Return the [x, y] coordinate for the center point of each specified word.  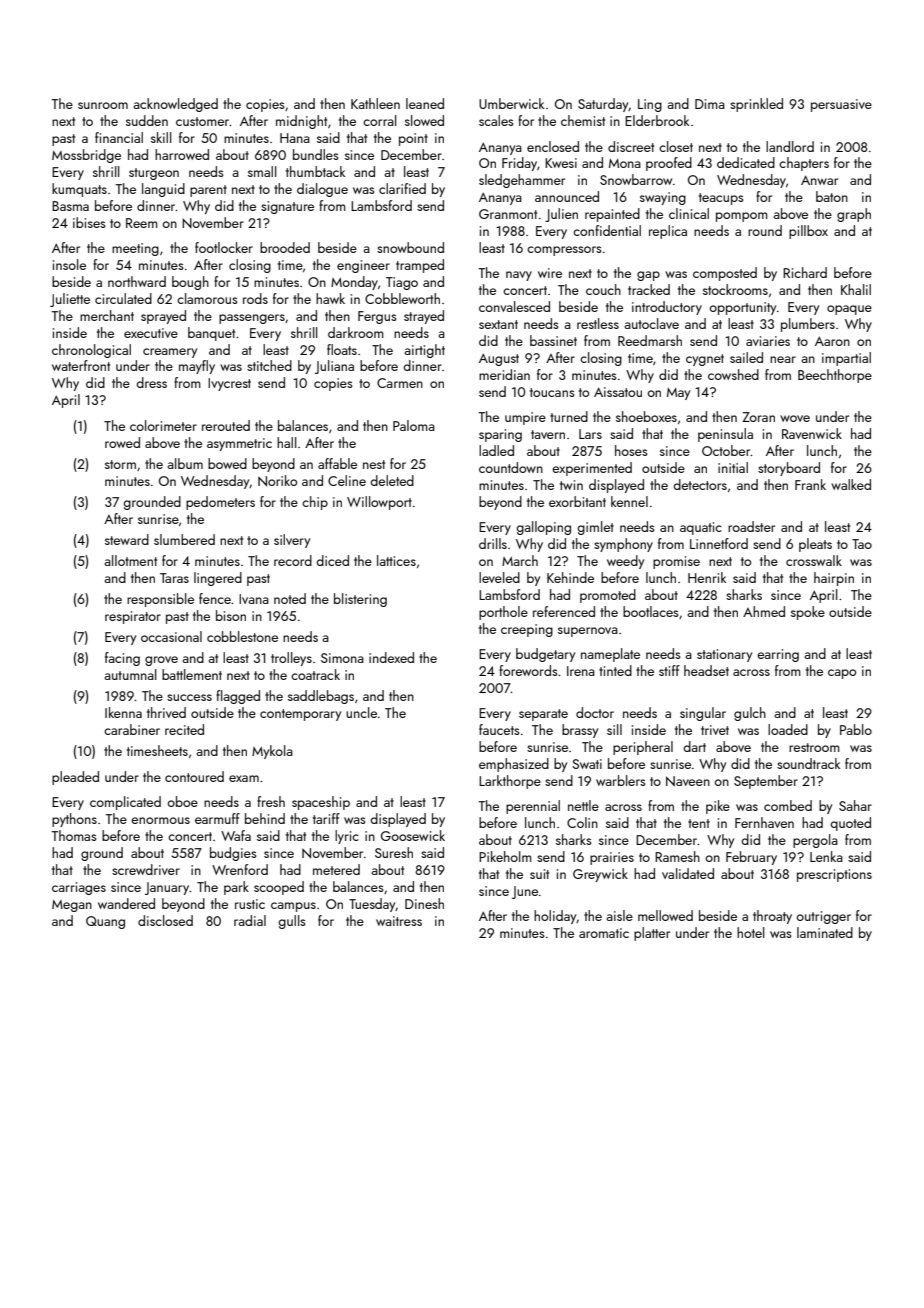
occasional [171, 636]
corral [380, 120]
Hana [295, 138]
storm [120, 464]
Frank [810, 484]
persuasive [841, 105]
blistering [360, 600]
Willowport [379, 503]
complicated [125, 803]
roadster [751, 526]
